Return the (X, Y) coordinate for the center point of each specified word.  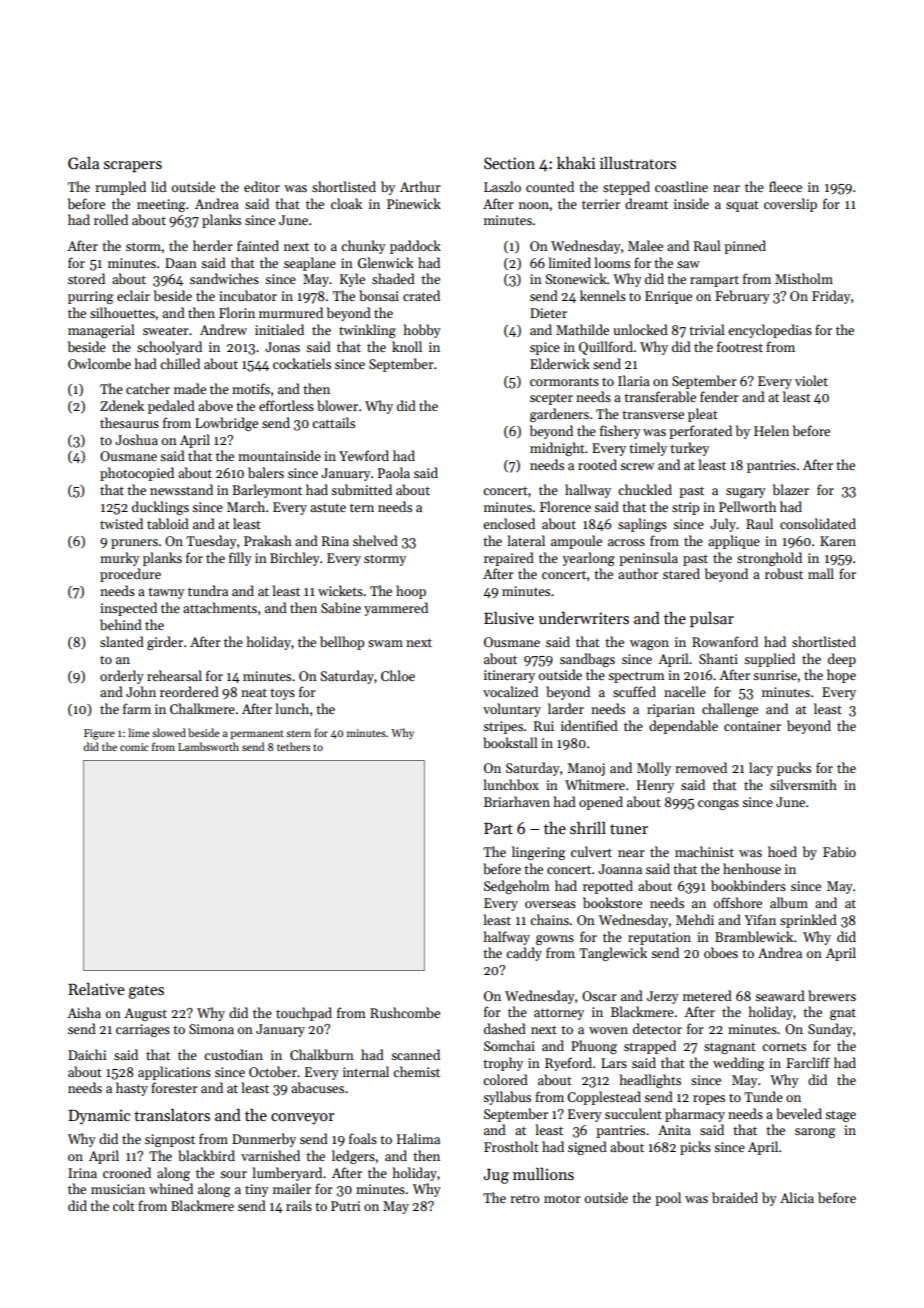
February (742, 297)
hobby (422, 331)
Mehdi (695, 919)
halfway (507, 938)
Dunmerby (264, 1140)
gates (146, 992)
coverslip (790, 205)
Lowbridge (226, 424)
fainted (258, 245)
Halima (418, 1138)
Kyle (352, 280)
